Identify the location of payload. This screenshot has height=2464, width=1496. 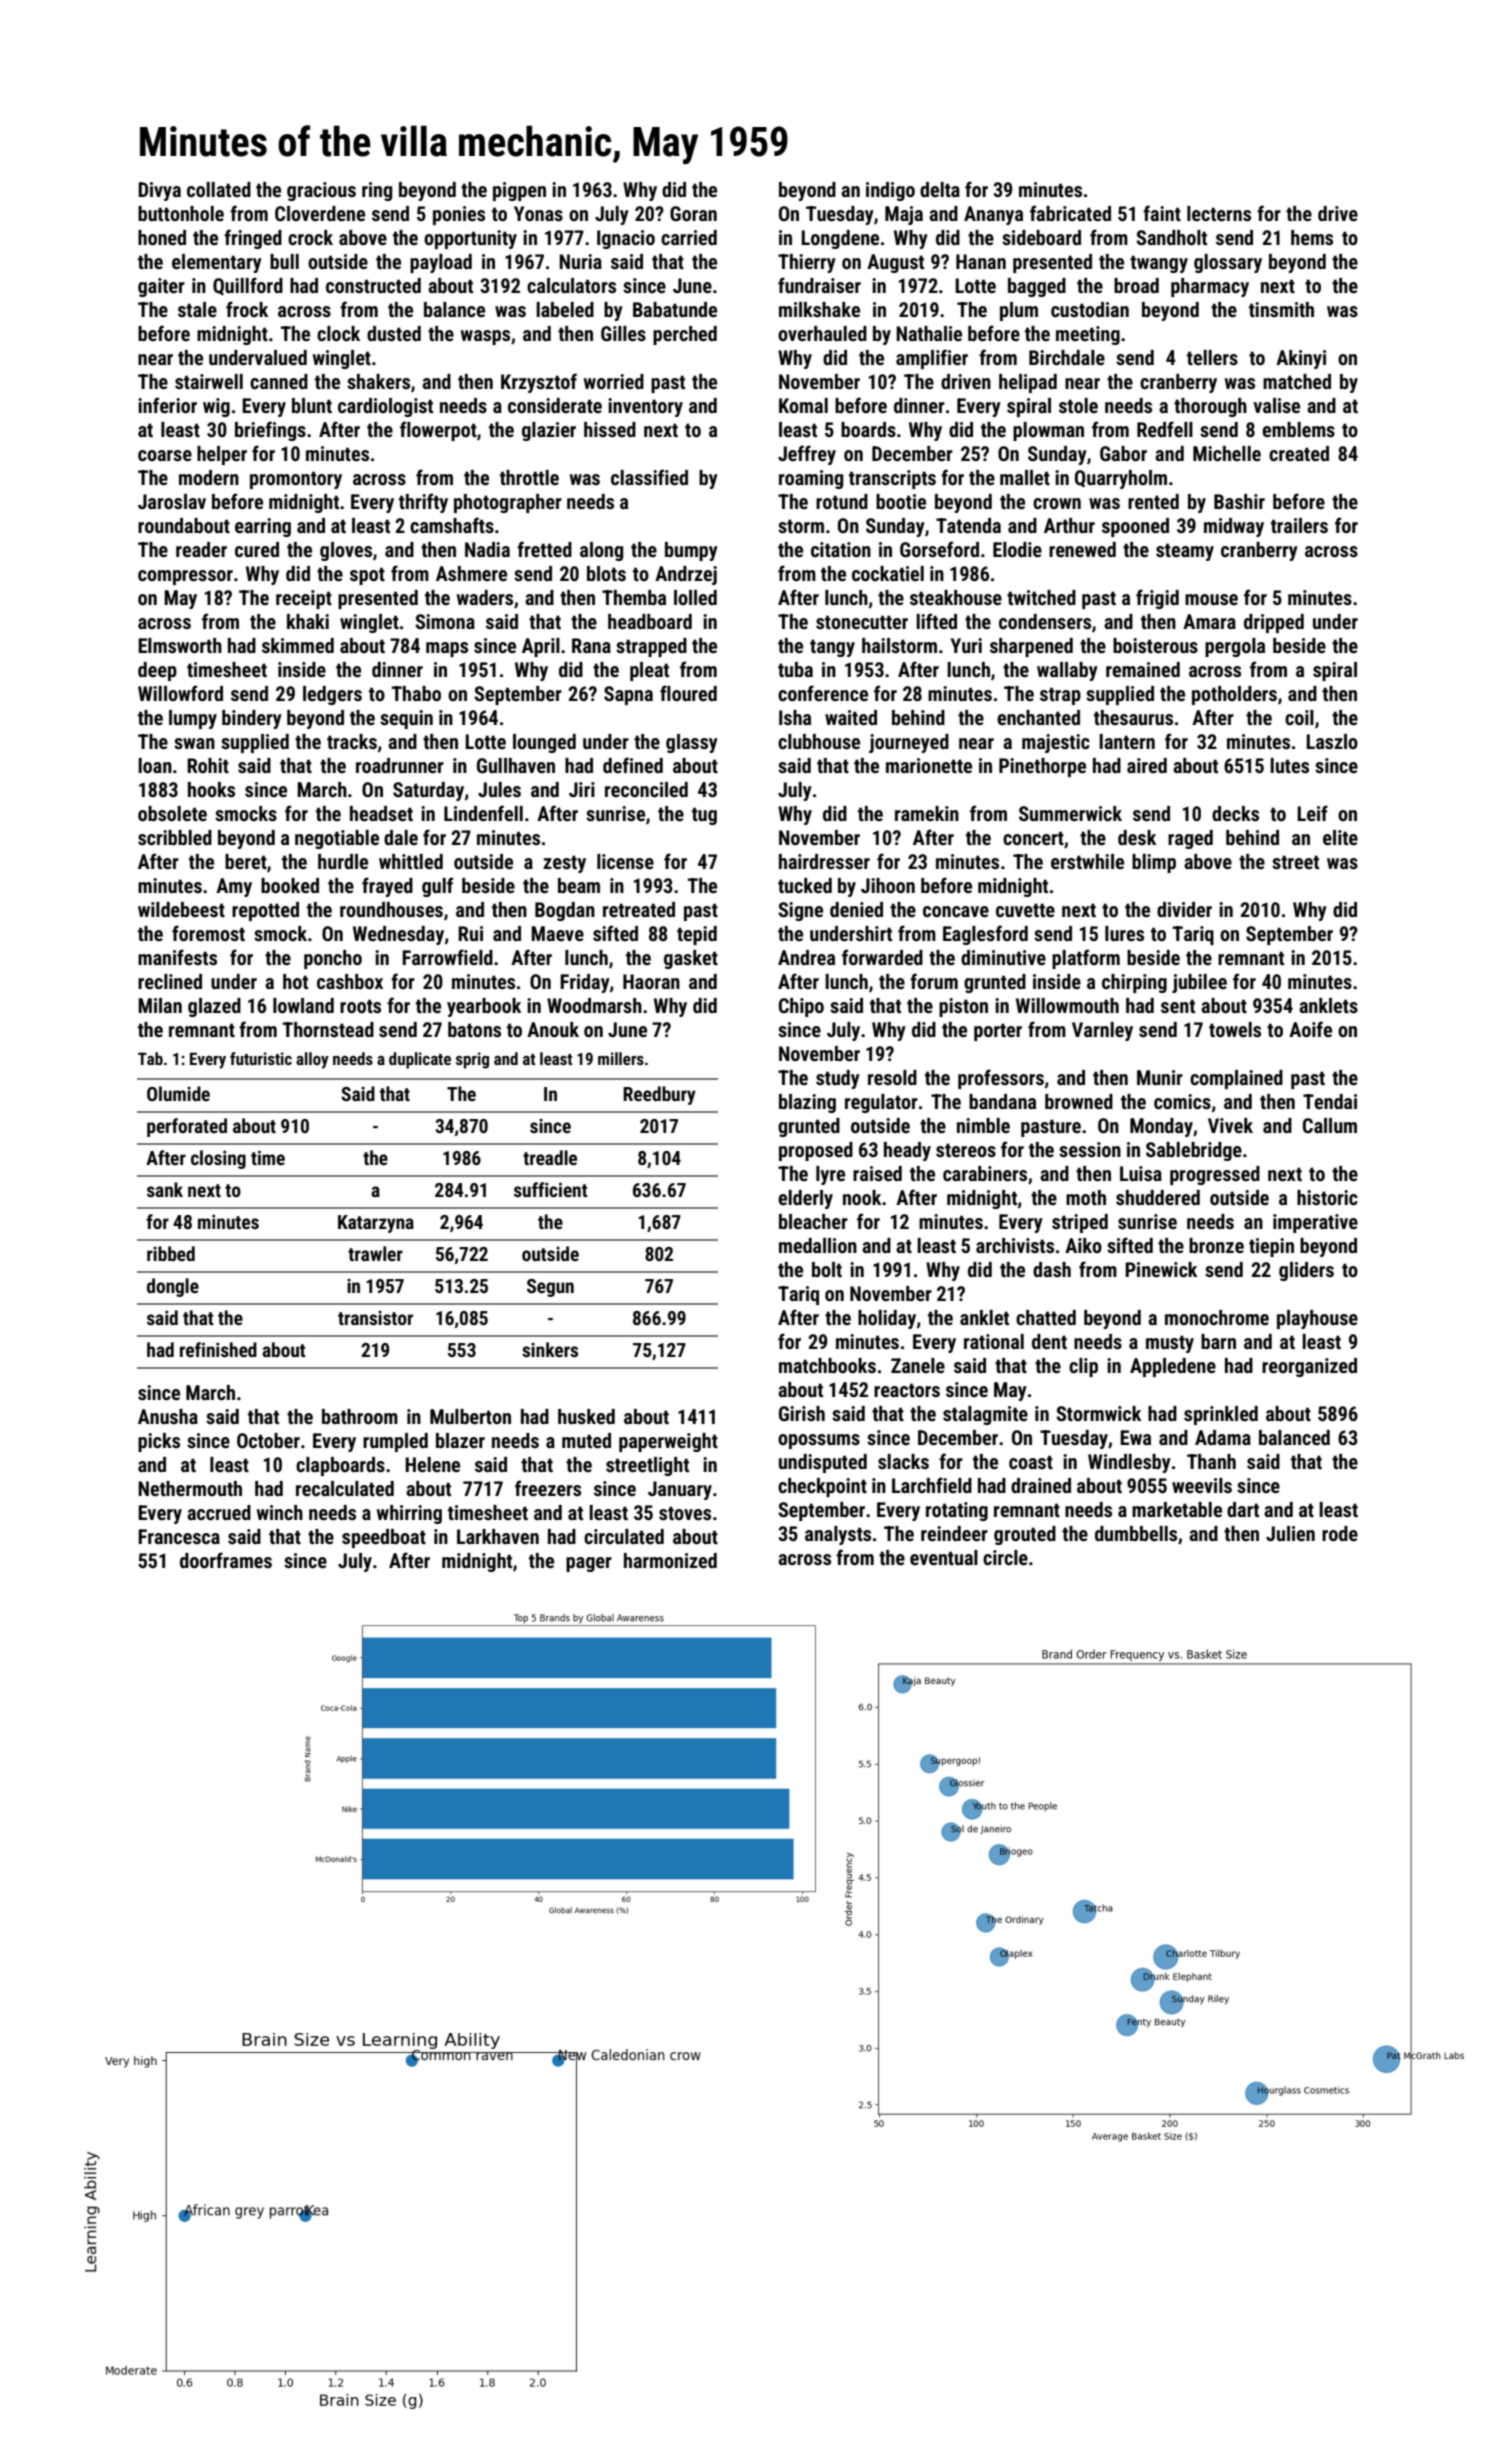
(441, 263).
